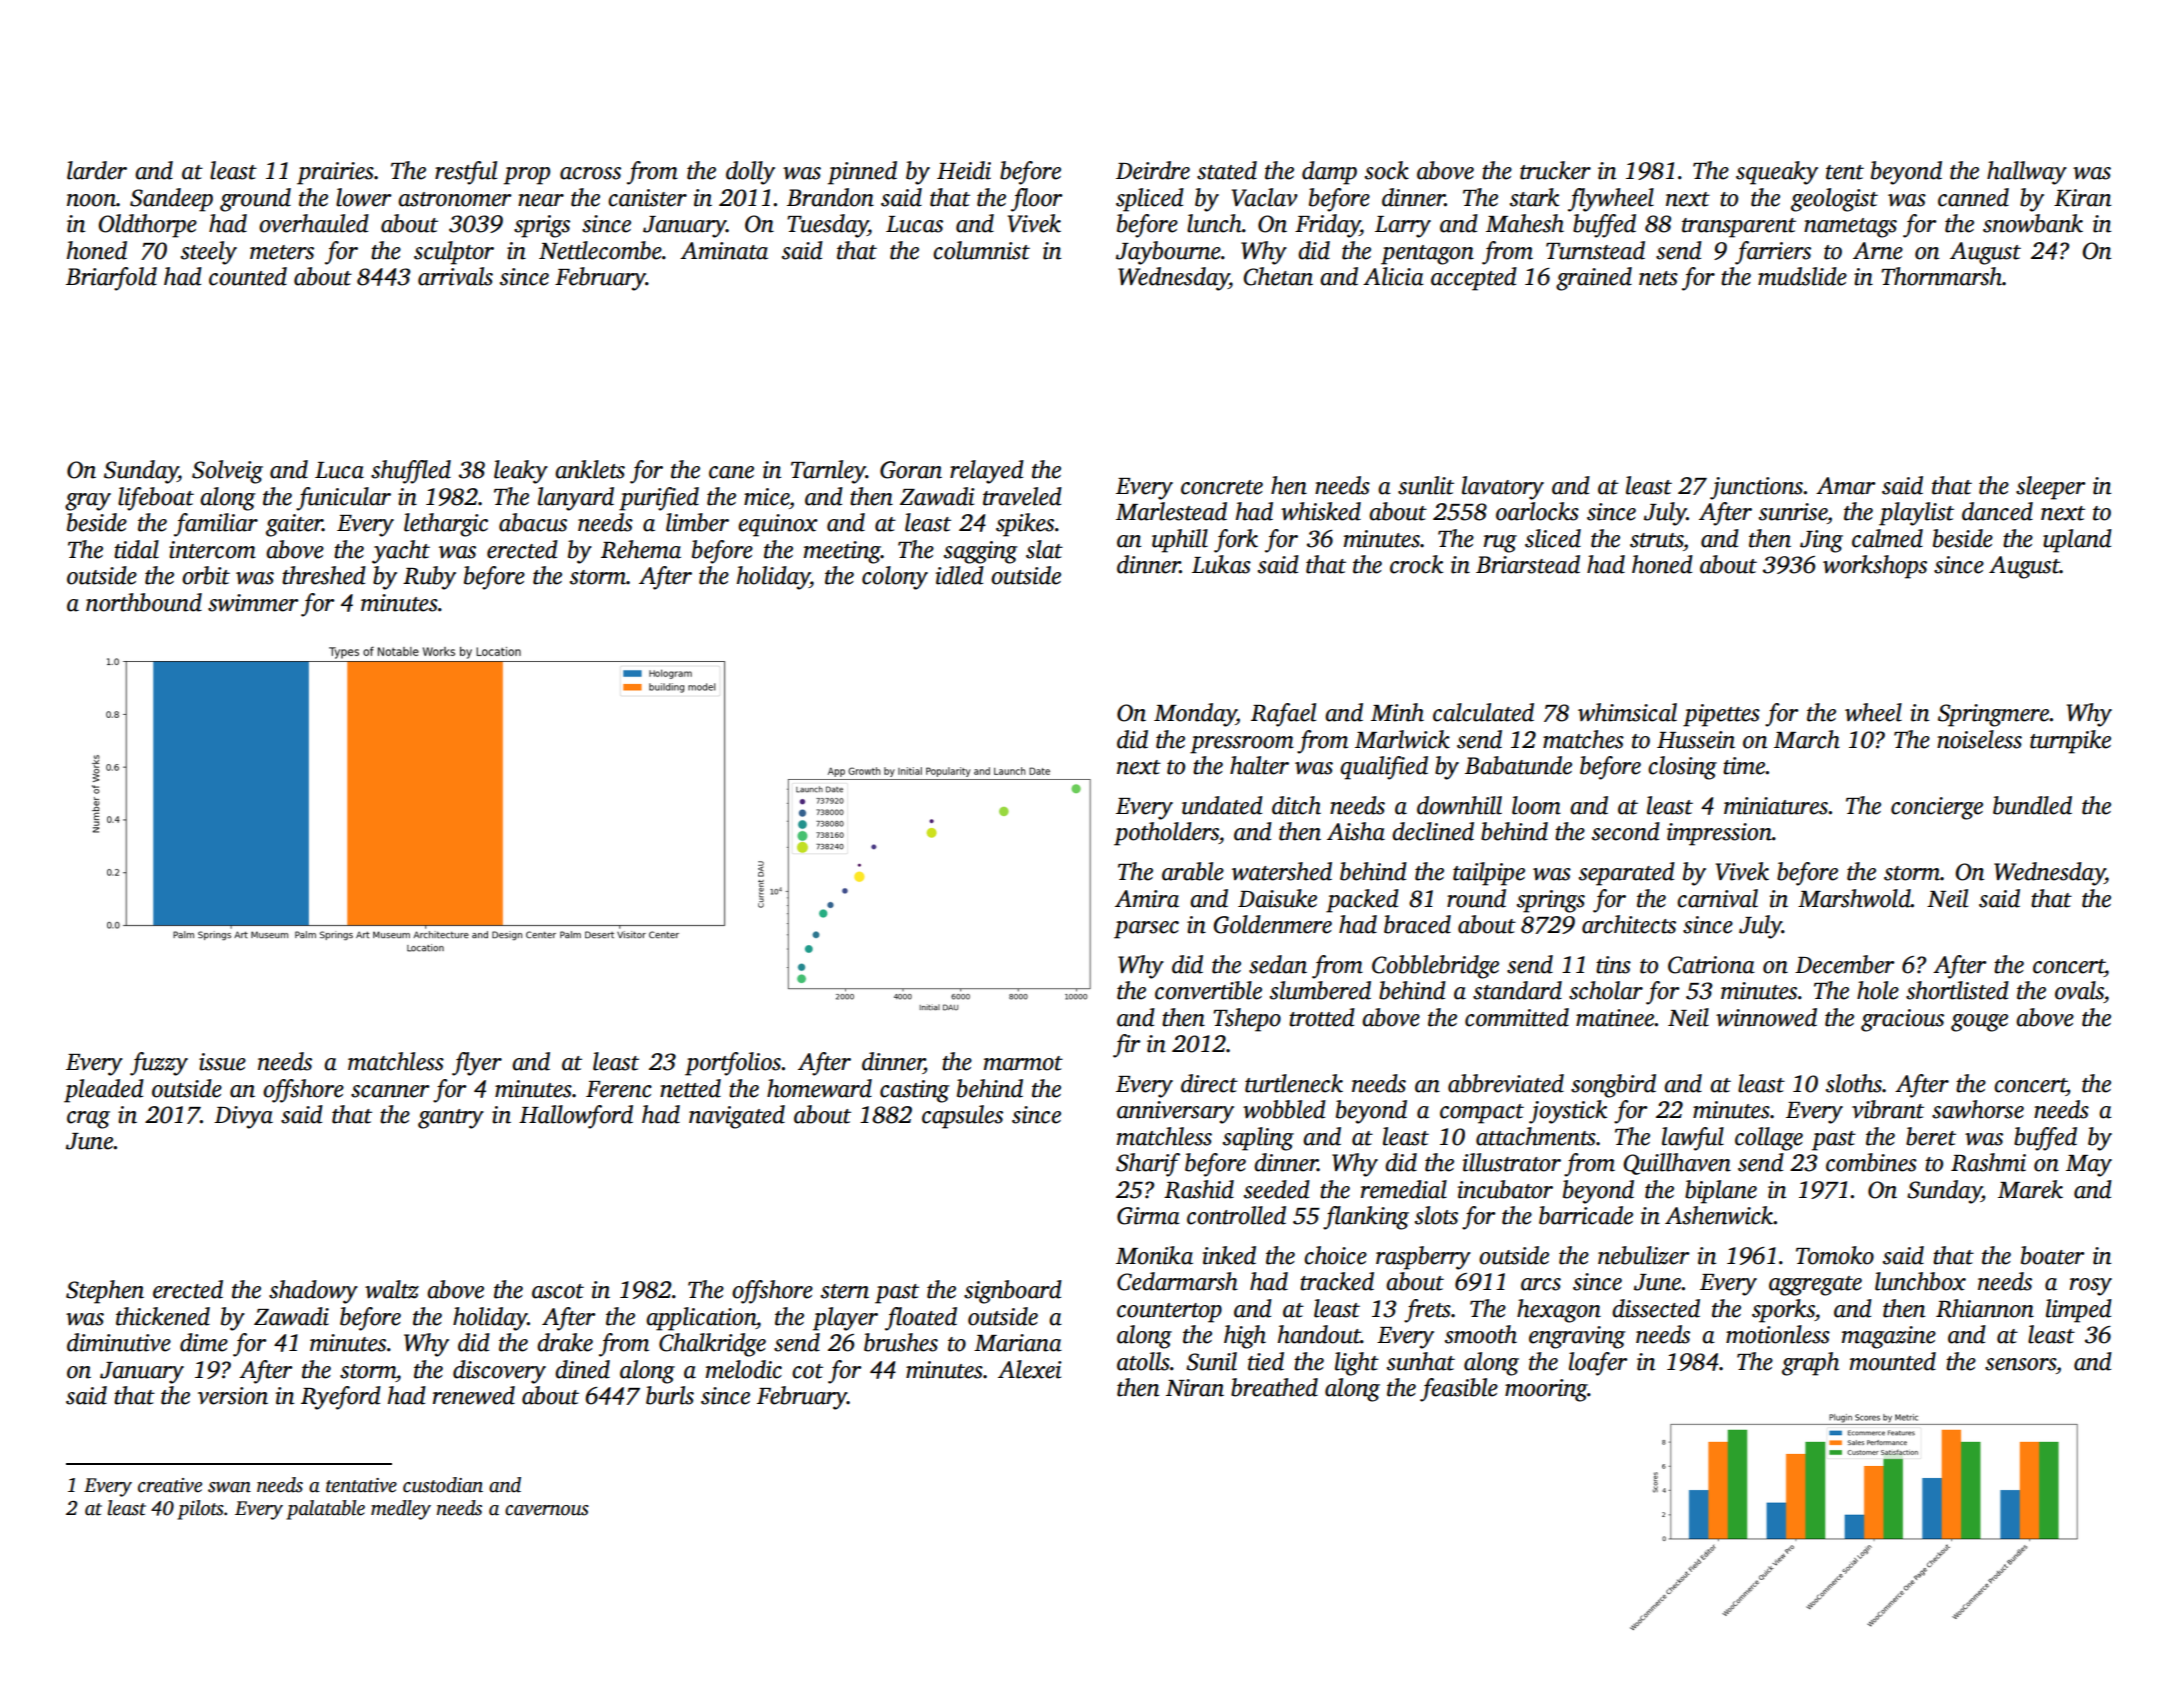 The image size is (2178, 1683). I want to click on gantry, so click(451, 1119).
